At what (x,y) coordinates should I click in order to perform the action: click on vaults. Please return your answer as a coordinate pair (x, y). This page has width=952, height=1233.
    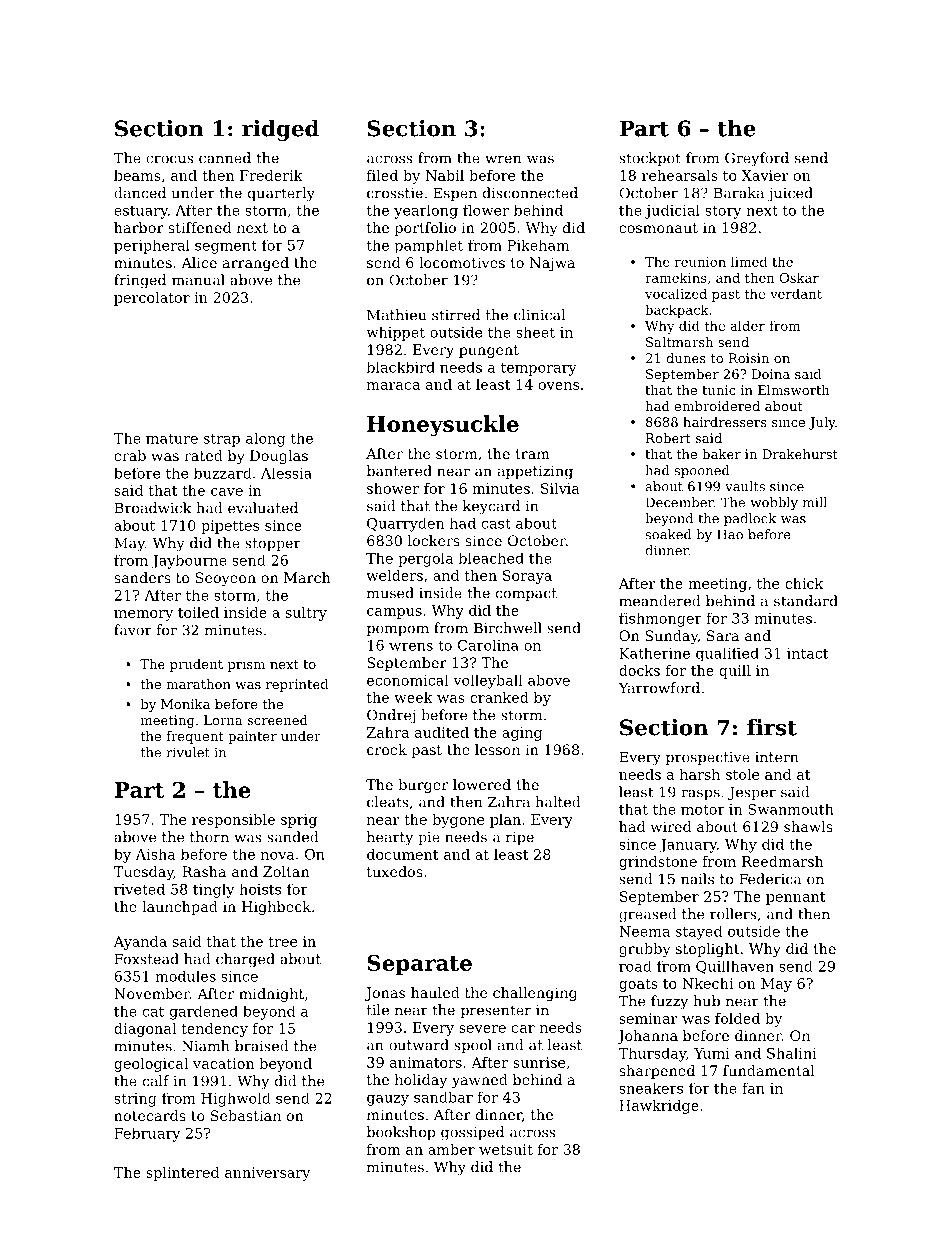
    Looking at the image, I should click on (745, 486).
